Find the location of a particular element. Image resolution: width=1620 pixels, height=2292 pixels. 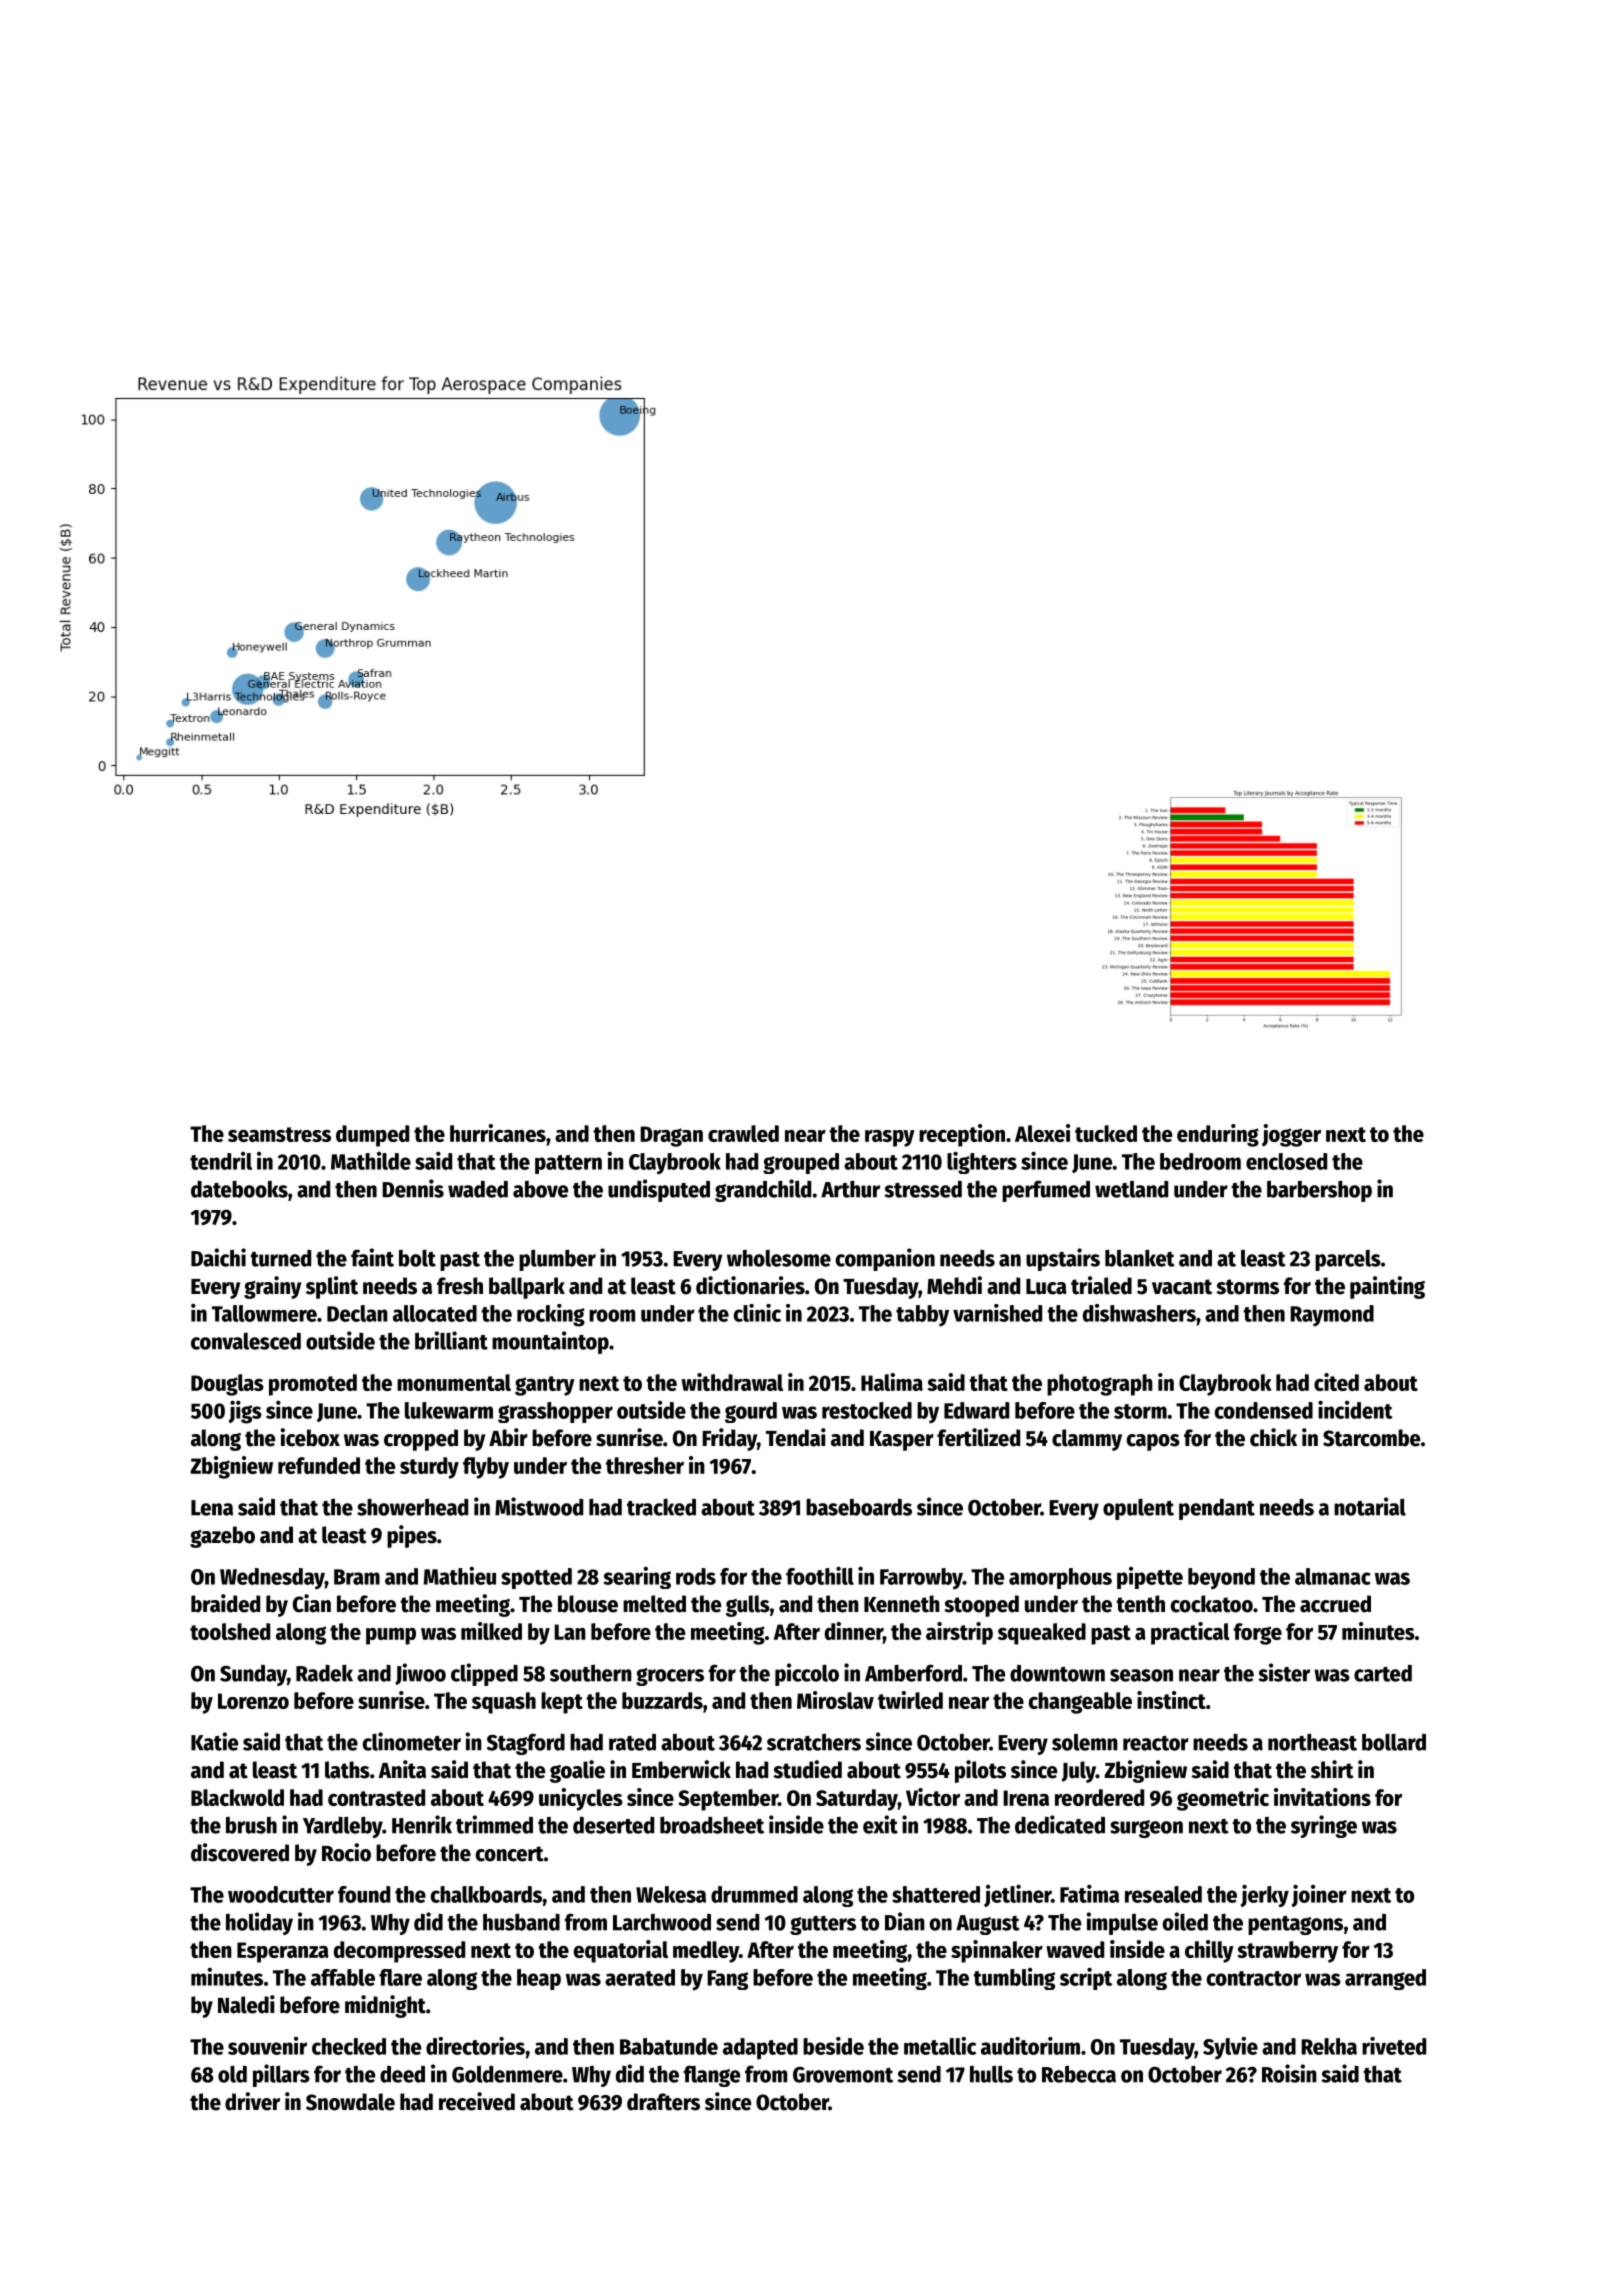

cited is located at coordinates (1336, 1382).
